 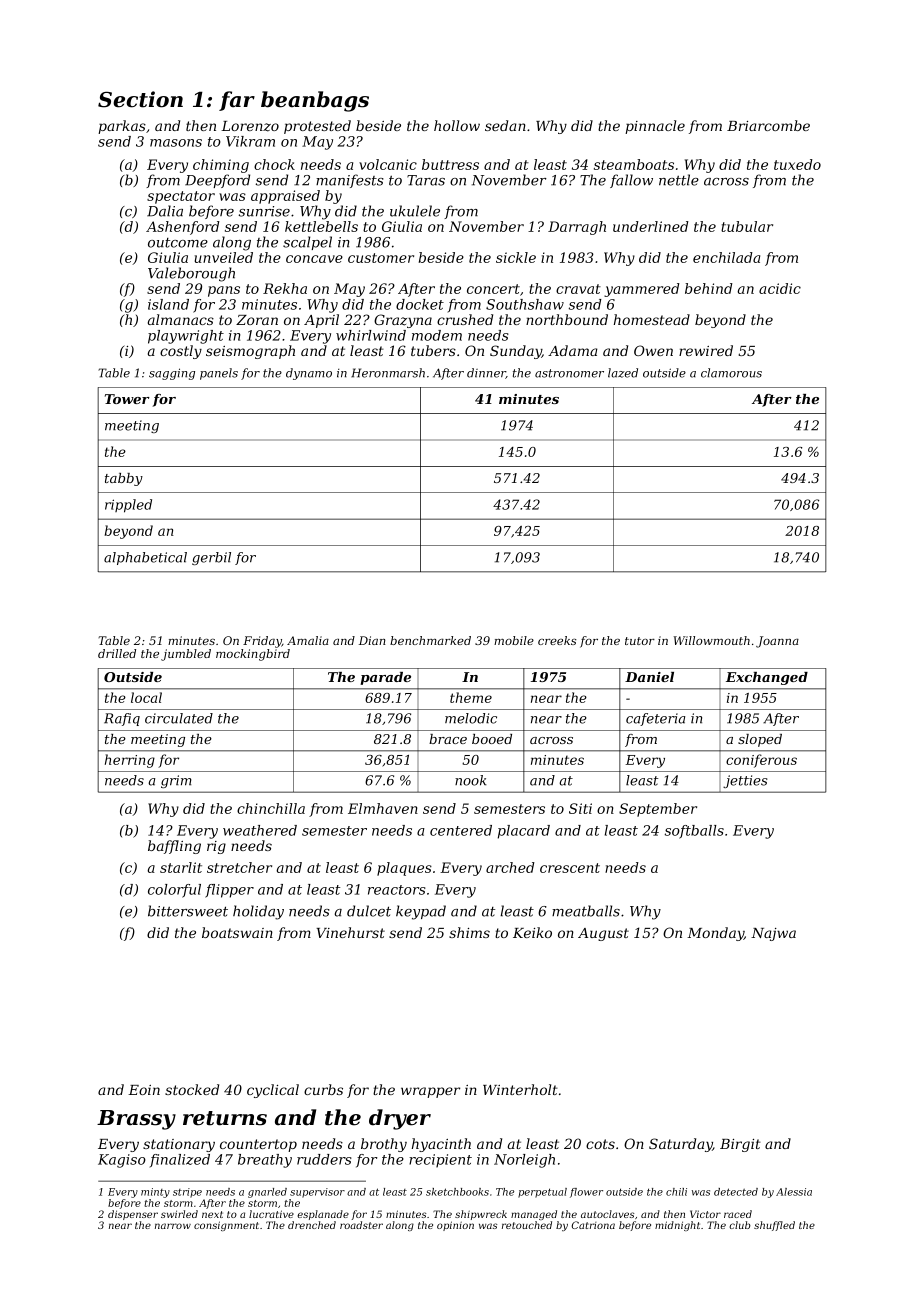 What do you see at coordinates (773, 934) in the image?
I see `Najwa` at bounding box center [773, 934].
